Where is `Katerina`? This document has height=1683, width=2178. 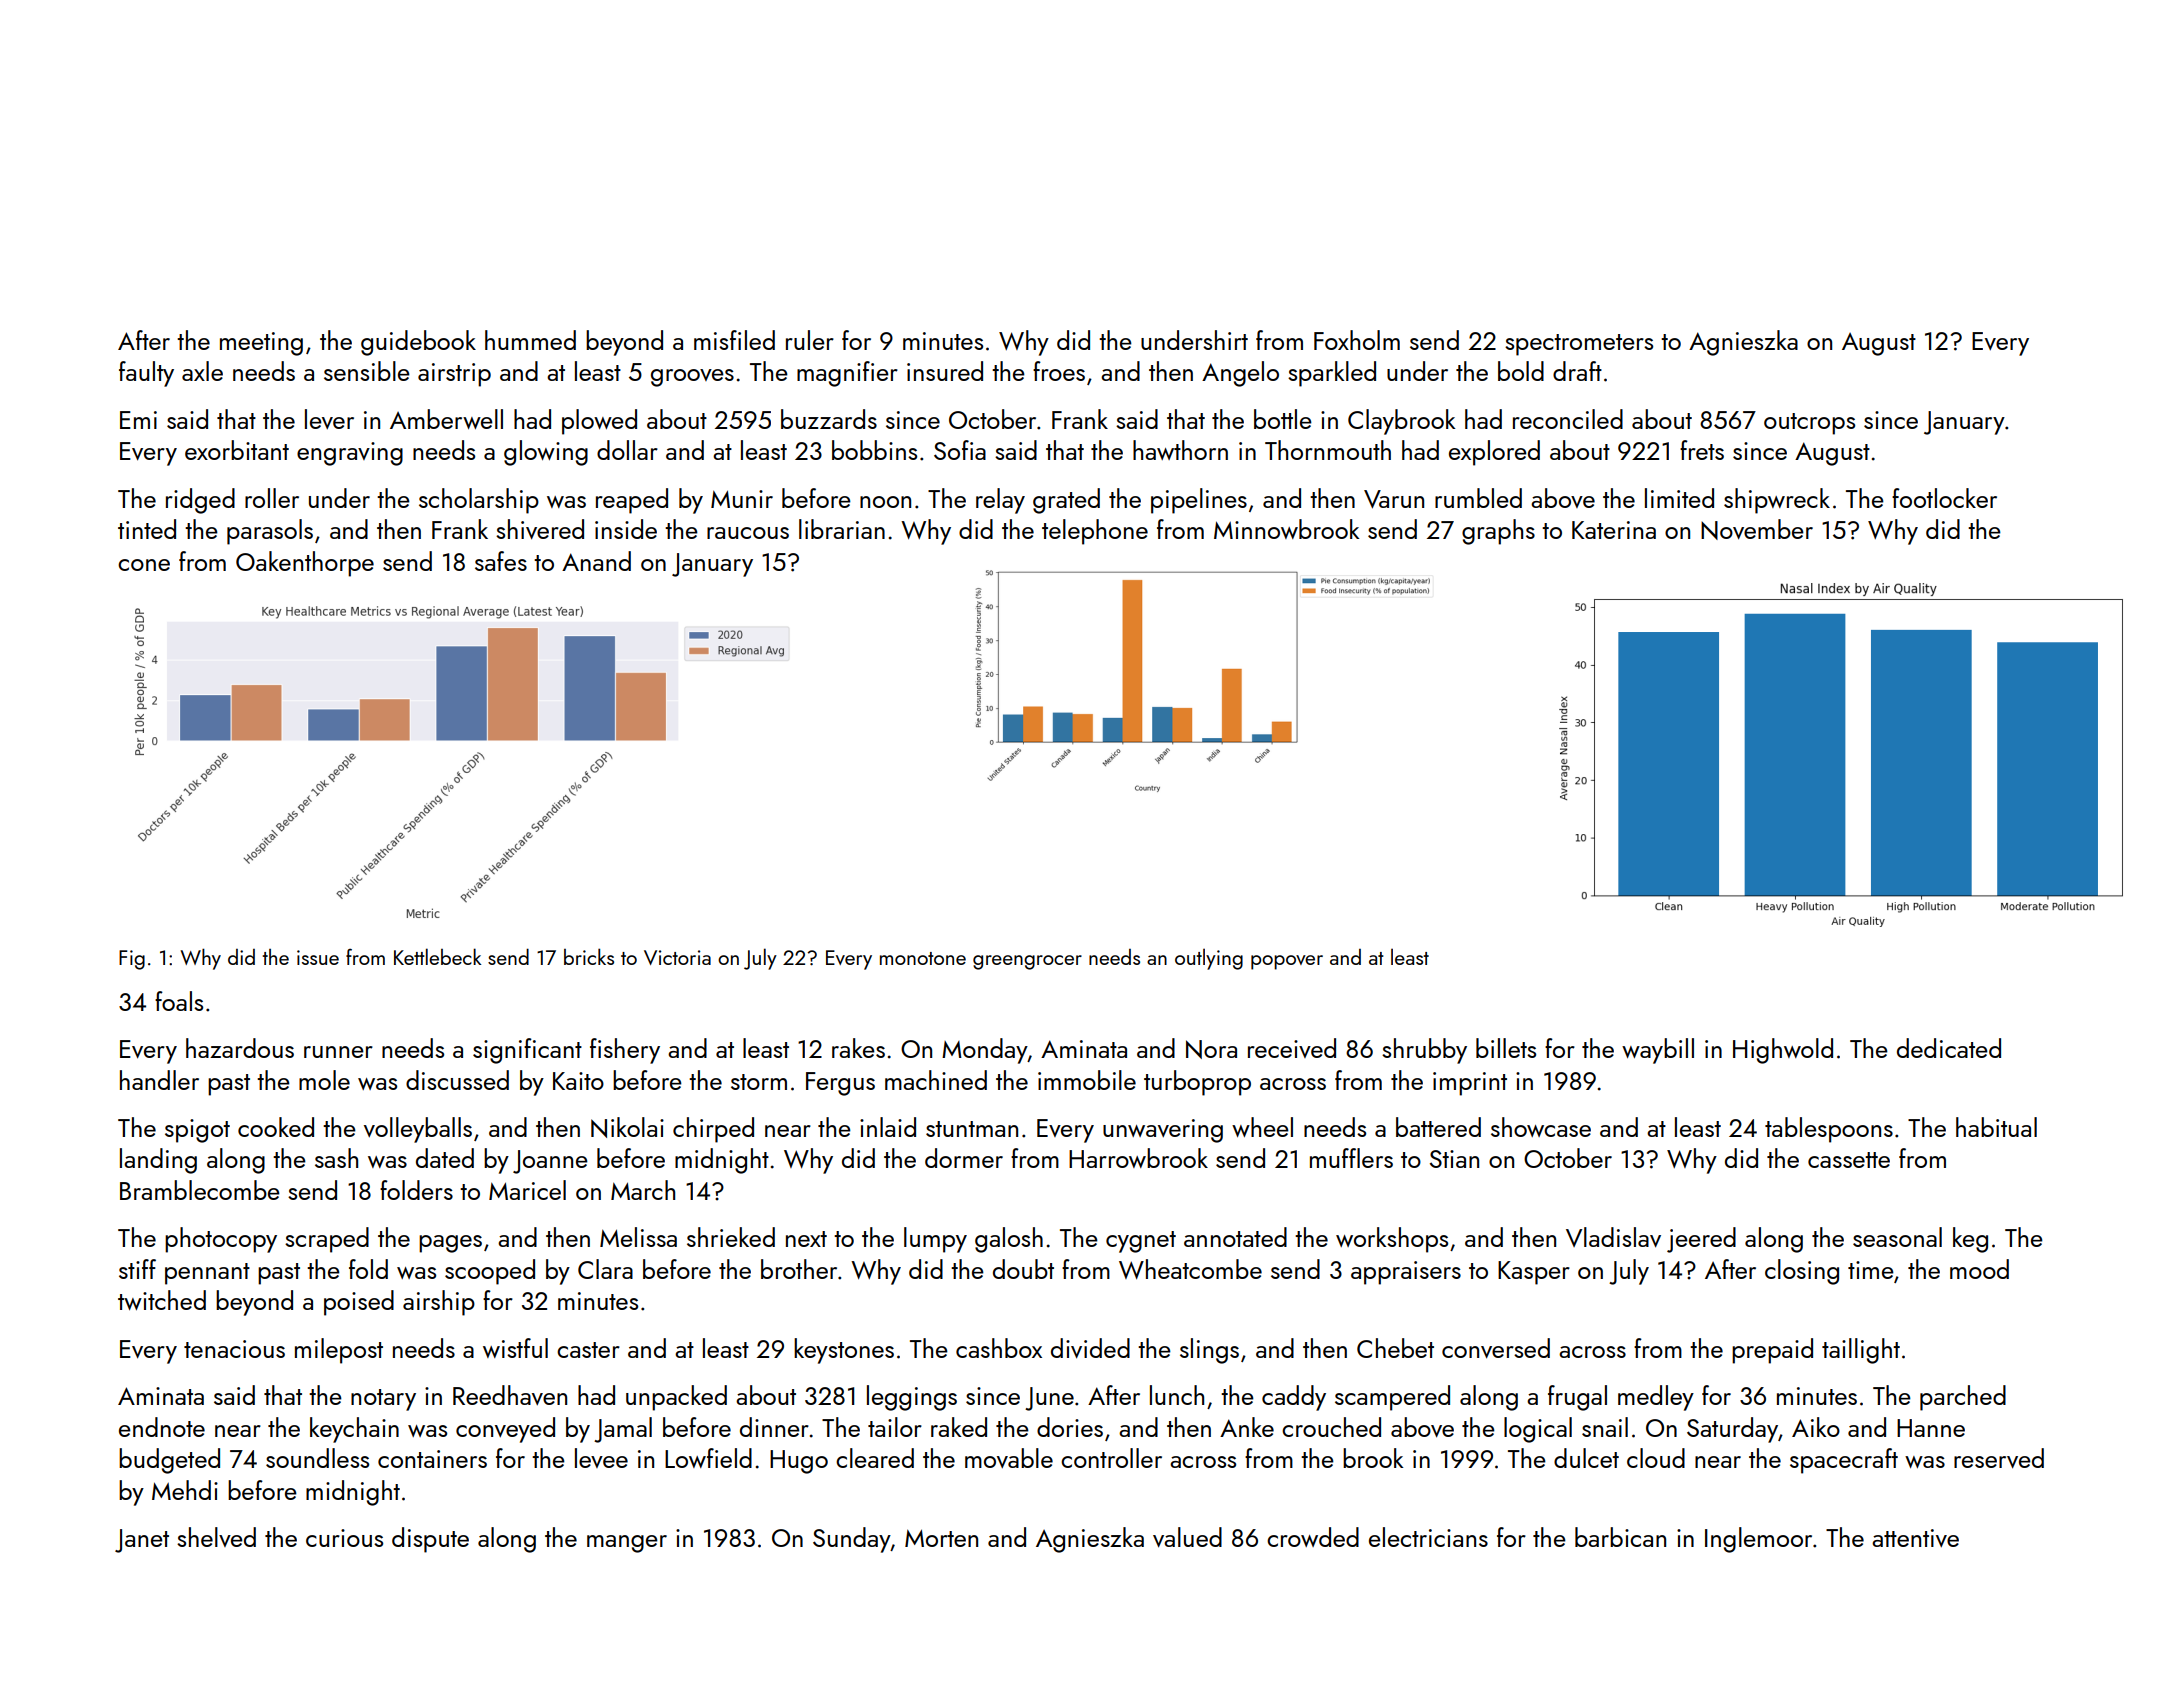 Katerina is located at coordinates (1614, 530).
